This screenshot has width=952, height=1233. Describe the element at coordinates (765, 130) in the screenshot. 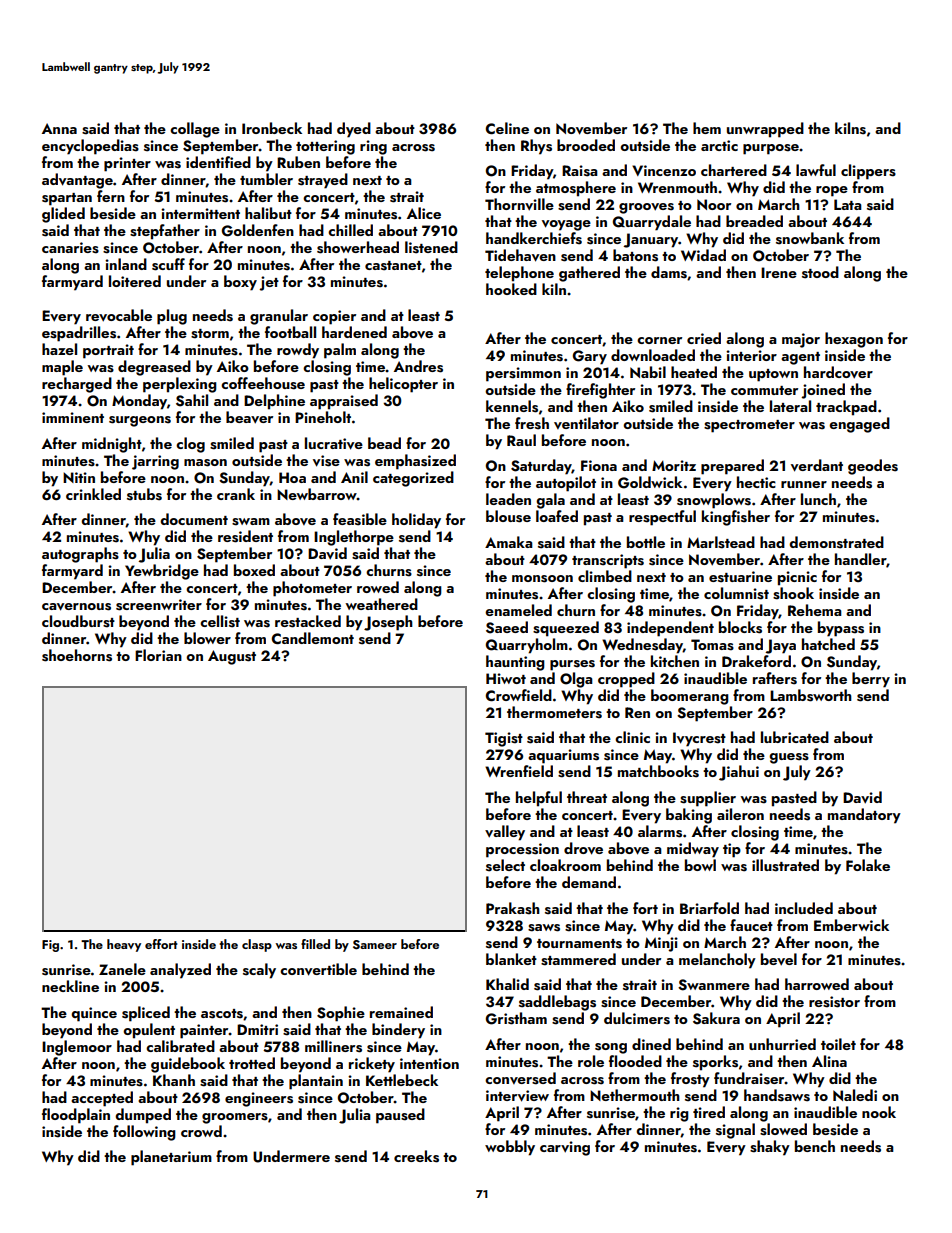

I see `unwrapped` at that location.
